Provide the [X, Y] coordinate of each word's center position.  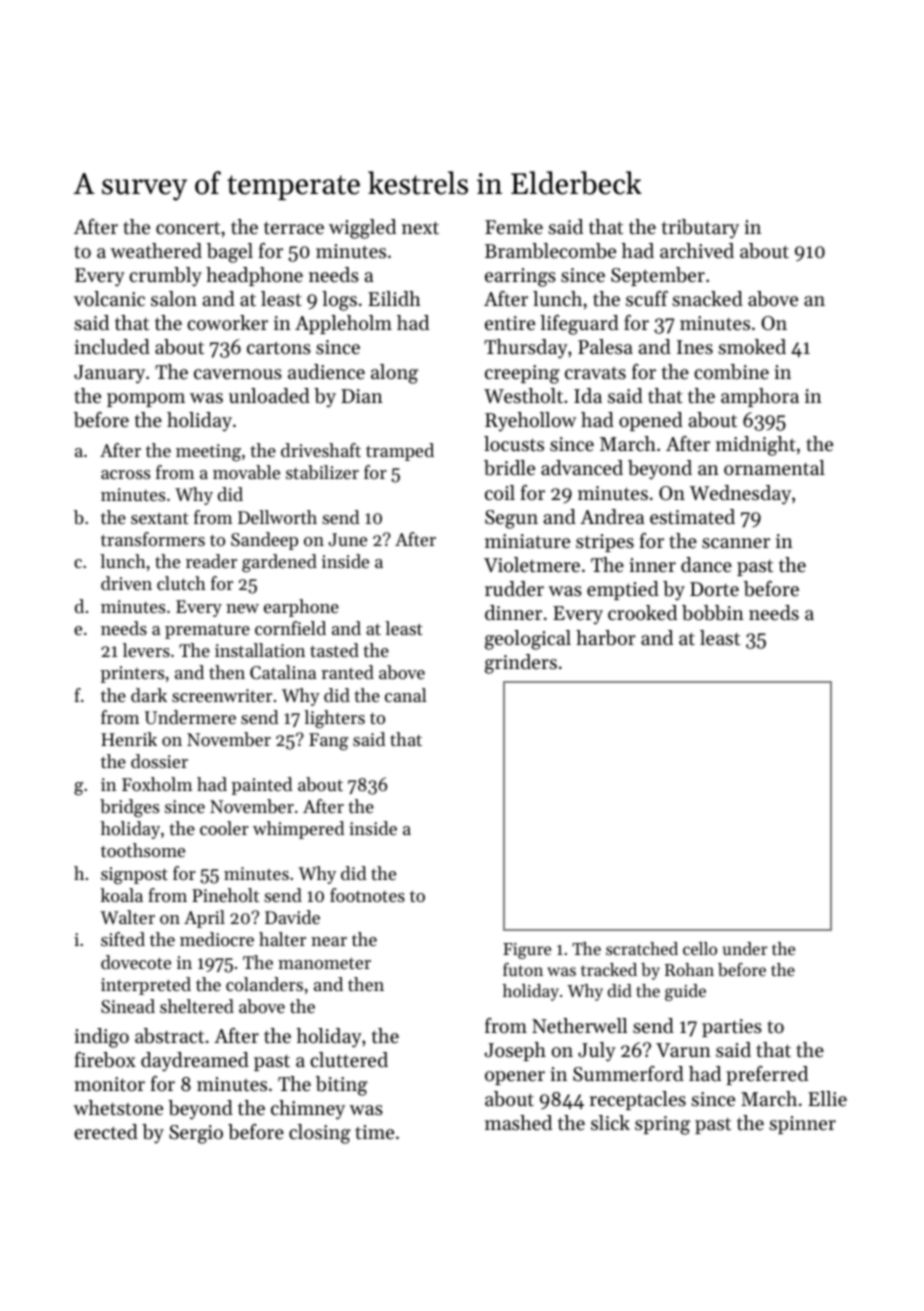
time [374, 1132]
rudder [514, 589]
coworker [227, 322]
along [394, 374]
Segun [511, 519]
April [204, 919]
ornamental [774, 468]
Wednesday [740, 495]
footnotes [367, 895]
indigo [101, 1038]
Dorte [714, 589]
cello [700, 948]
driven [126, 583]
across [125, 474]
